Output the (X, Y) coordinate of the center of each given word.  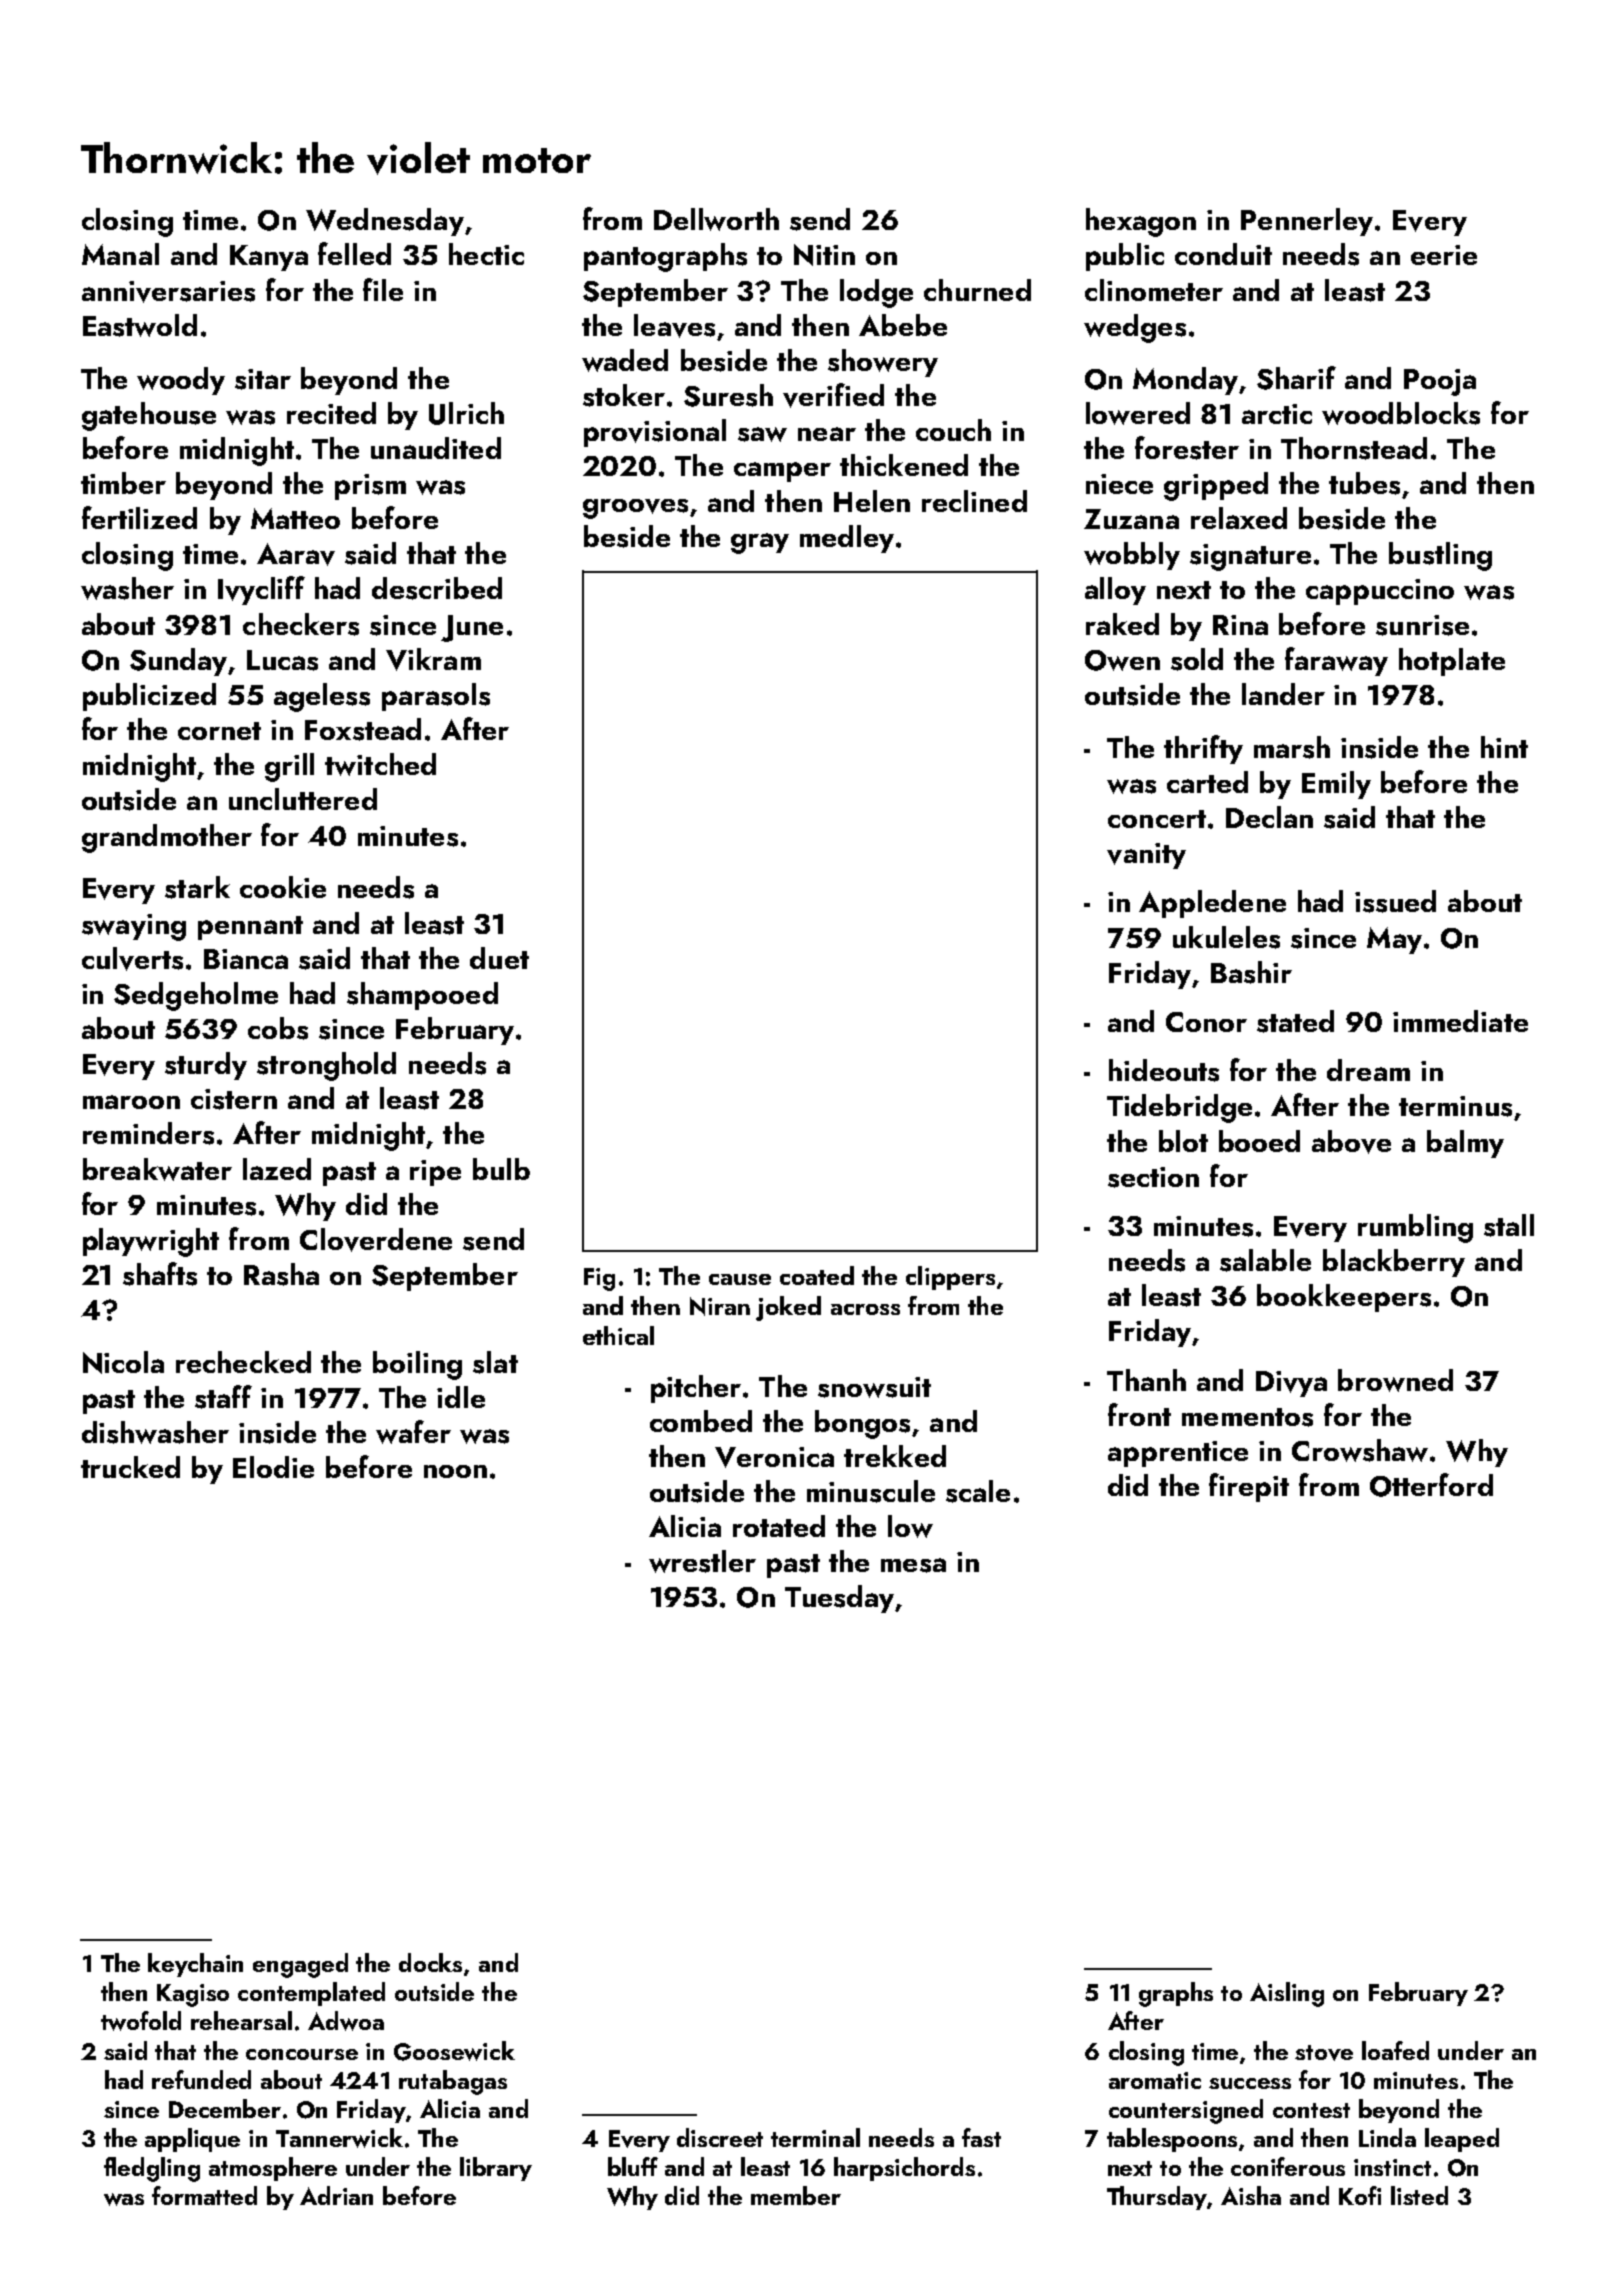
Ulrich (466, 413)
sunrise (1422, 625)
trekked (895, 1456)
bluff (633, 2166)
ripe (435, 1173)
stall (1509, 1225)
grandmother (167, 838)
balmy (1465, 1144)
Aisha (1251, 2195)
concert (1157, 819)
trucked (130, 1467)
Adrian (336, 2195)
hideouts (1164, 1070)
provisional (655, 433)
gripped (1216, 486)
